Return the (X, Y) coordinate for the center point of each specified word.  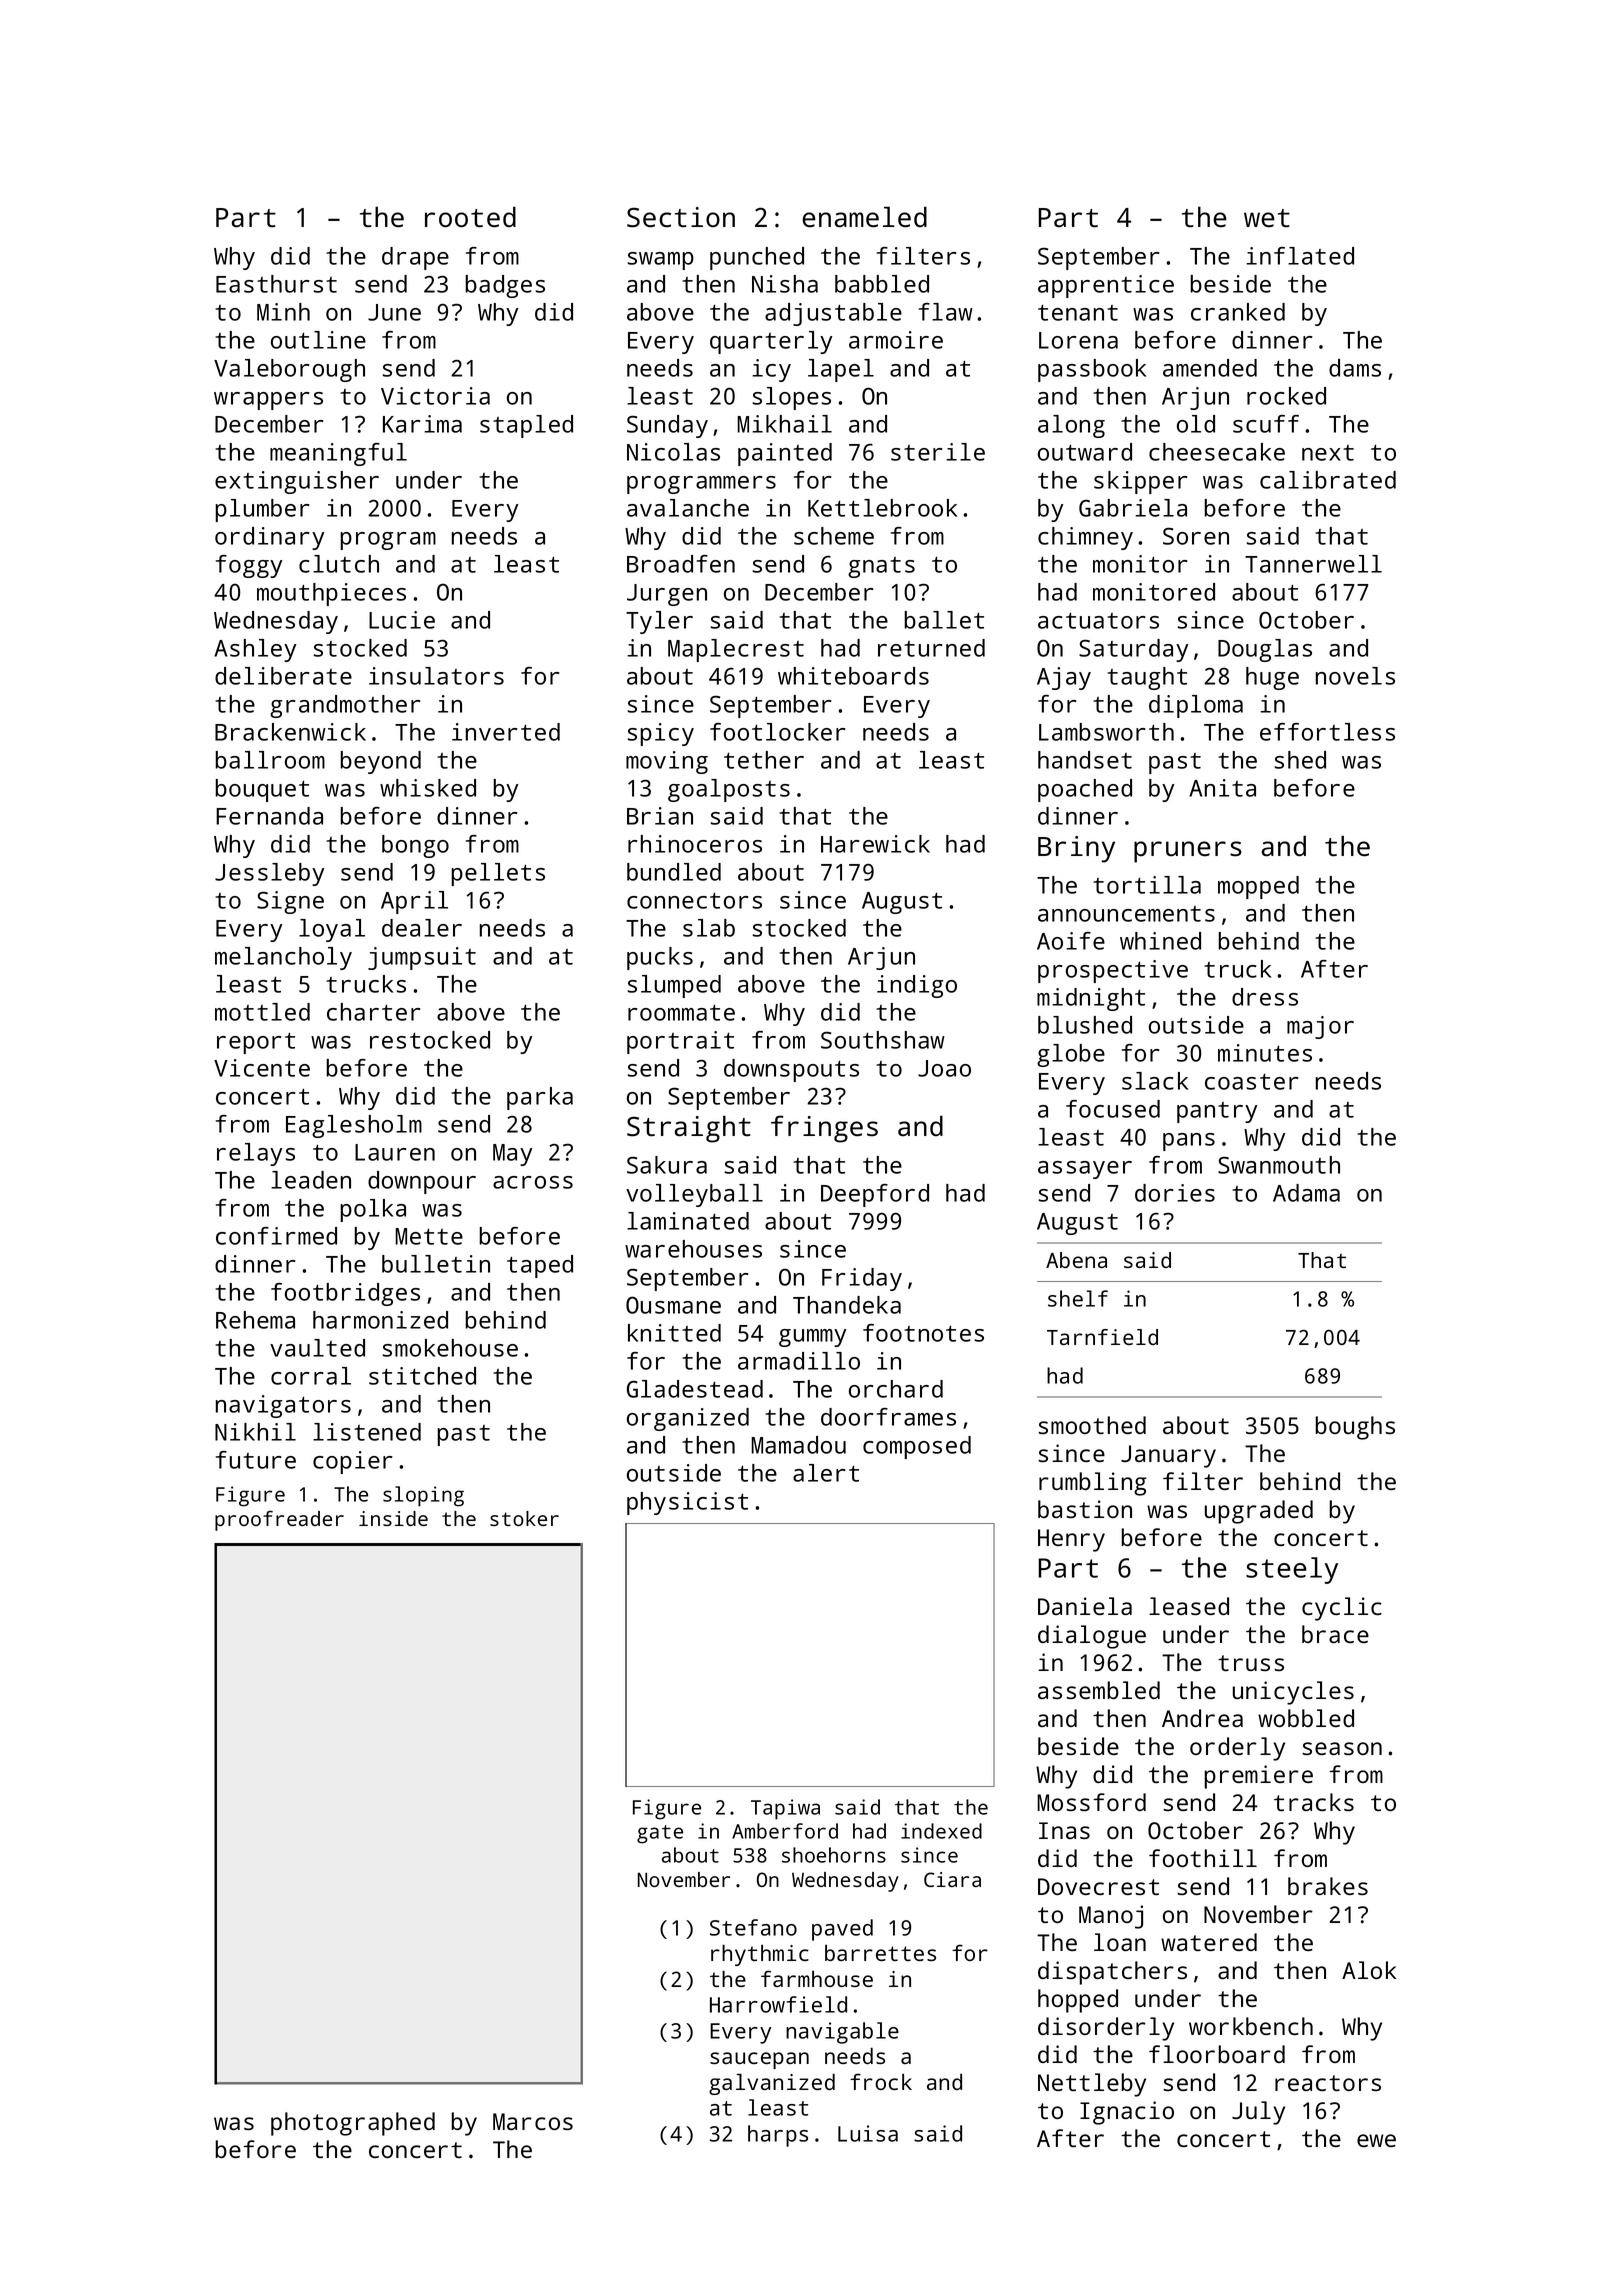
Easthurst (276, 284)
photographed (353, 2124)
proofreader (279, 1521)
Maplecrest (736, 650)
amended (1210, 368)
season (1342, 1748)
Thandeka (847, 1305)
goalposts (729, 790)
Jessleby (269, 874)
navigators (283, 1406)
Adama (1306, 1193)
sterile (938, 452)
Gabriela (1133, 508)
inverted (506, 732)
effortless (1327, 732)
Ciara (952, 1879)
